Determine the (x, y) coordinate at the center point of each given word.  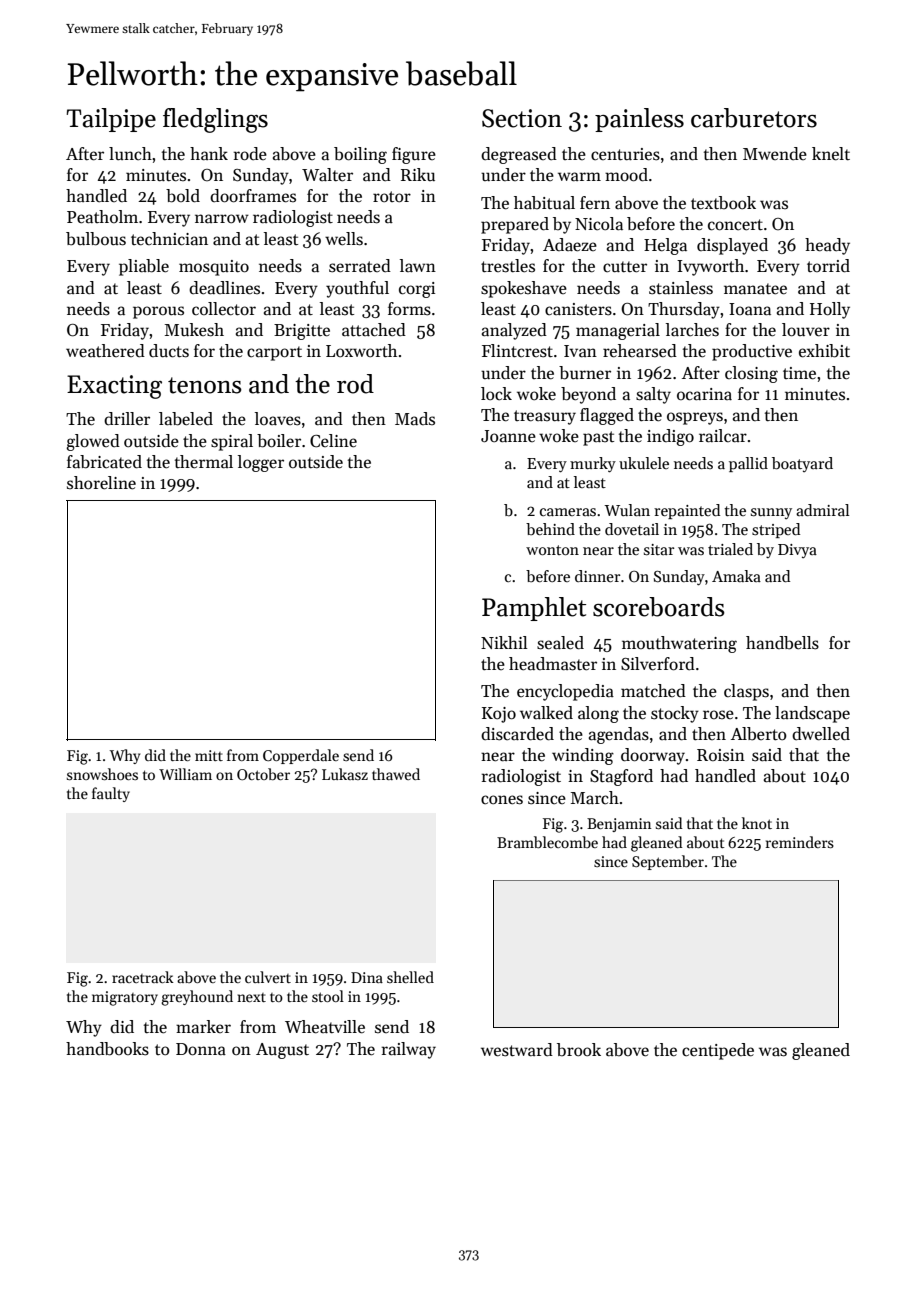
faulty (111, 794)
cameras (568, 512)
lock (496, 394)
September (668, 862)
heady (827, 246)
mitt (209, 755)
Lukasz (345, 774)
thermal (204, 462)
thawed (396, 774)
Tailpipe (111, 120)
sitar (659, 549)
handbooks (107, 1049)
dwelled (821, 734)
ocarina (704, 394)
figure (414, 155)
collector (224, 309)
